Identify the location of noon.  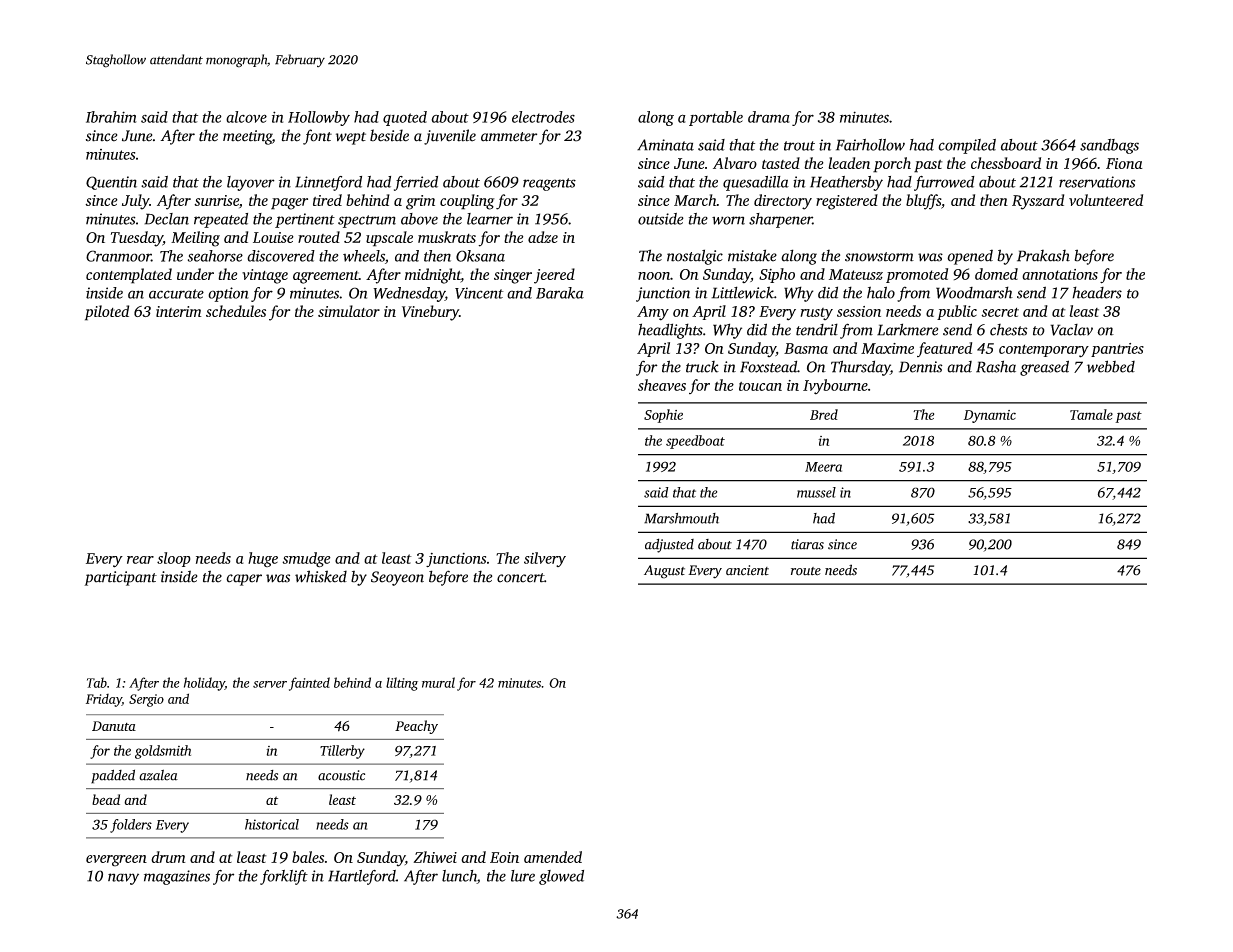
(654, 276).
